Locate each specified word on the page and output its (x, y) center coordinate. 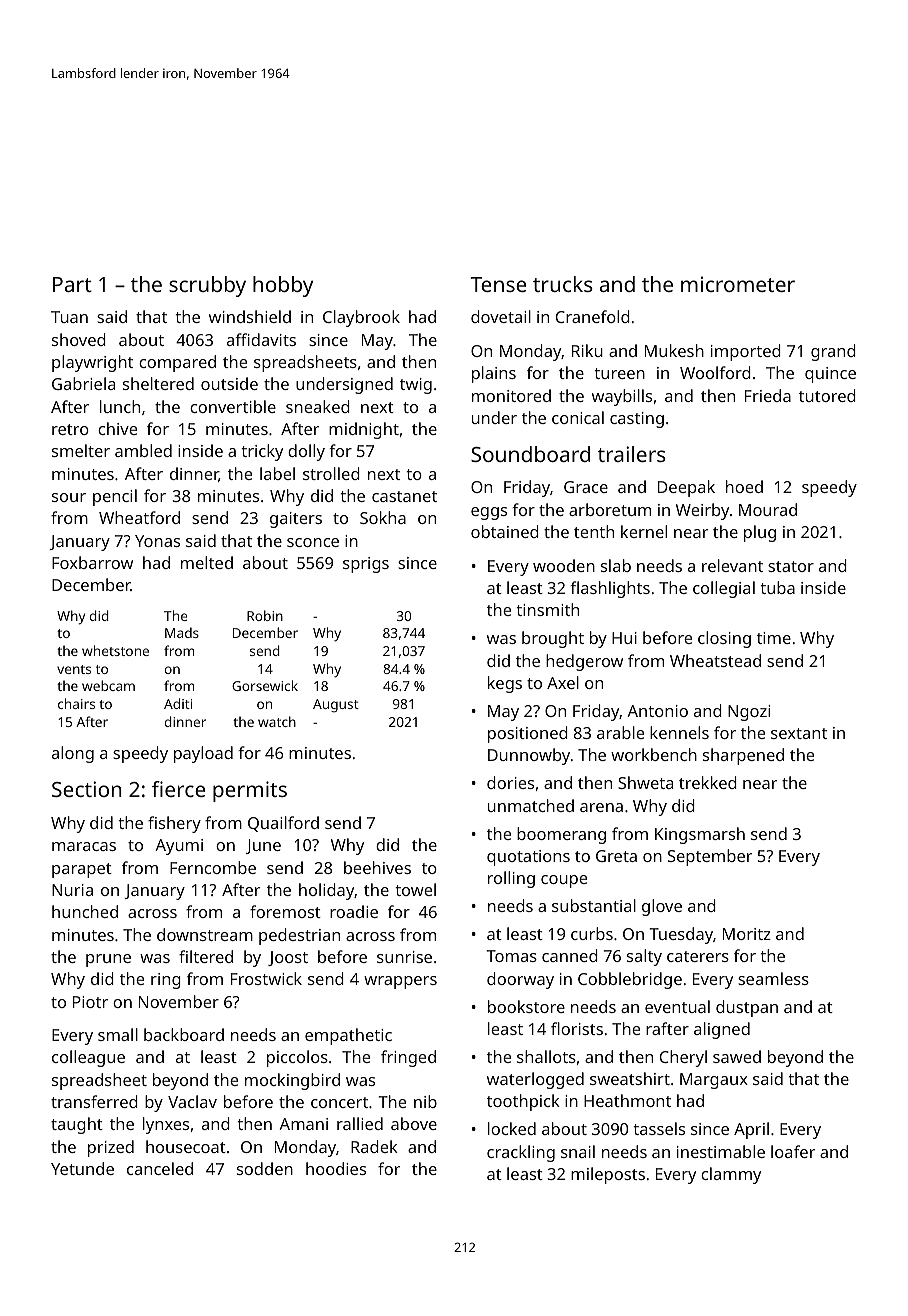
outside (229, 383)
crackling (521, 1153)
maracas (84, 846)
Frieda (768, 395)
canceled (160, 1168)
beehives (377, 867)
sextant (799, 733)
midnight (364, 430)
